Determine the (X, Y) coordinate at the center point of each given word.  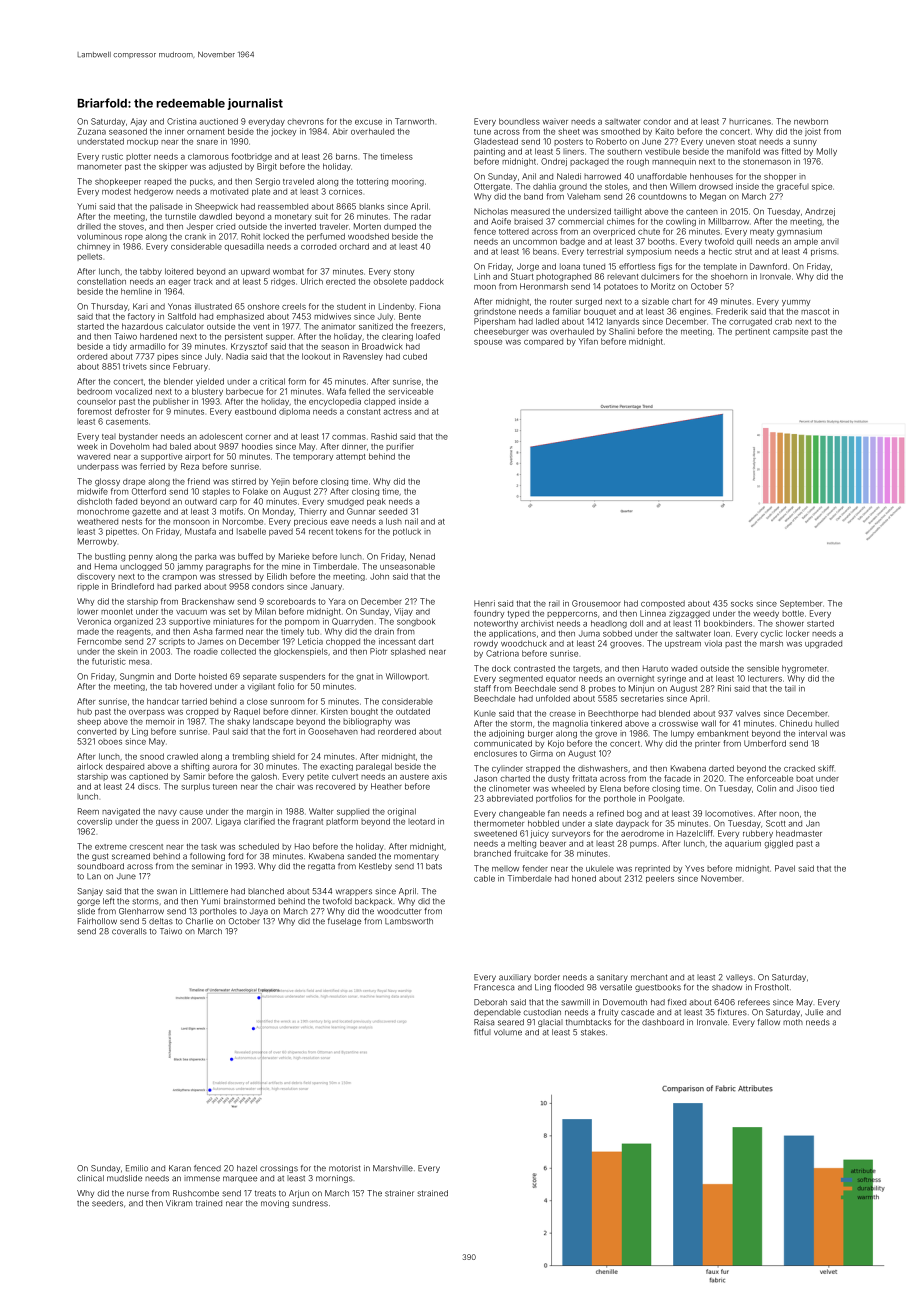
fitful (482, 1032)
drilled (89, 226)
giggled (779, 844)
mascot (815, 312)
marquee (240, 1179)
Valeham (583, 196)
